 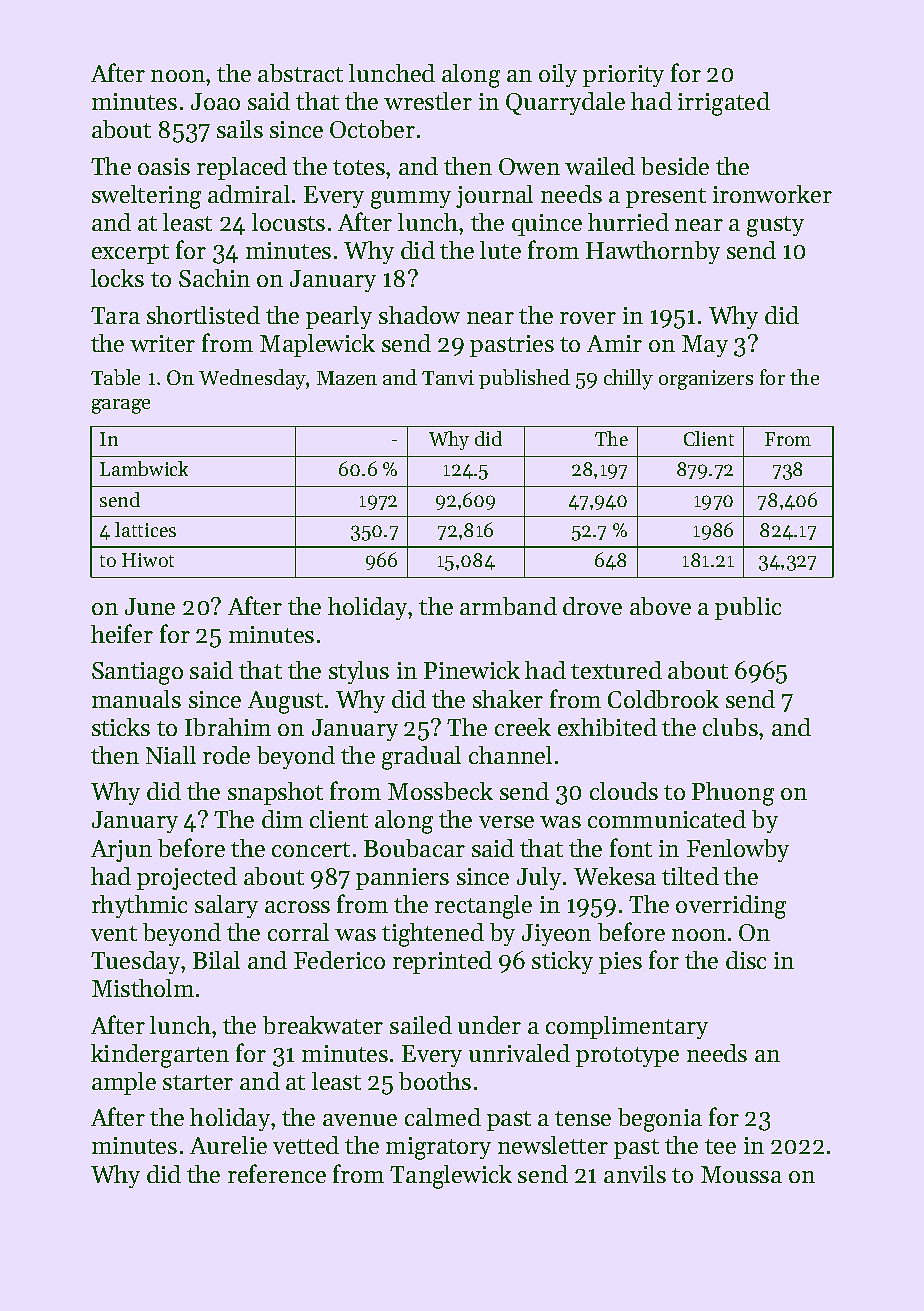 I want to click on rectangle, so click(x=483, y=907).
